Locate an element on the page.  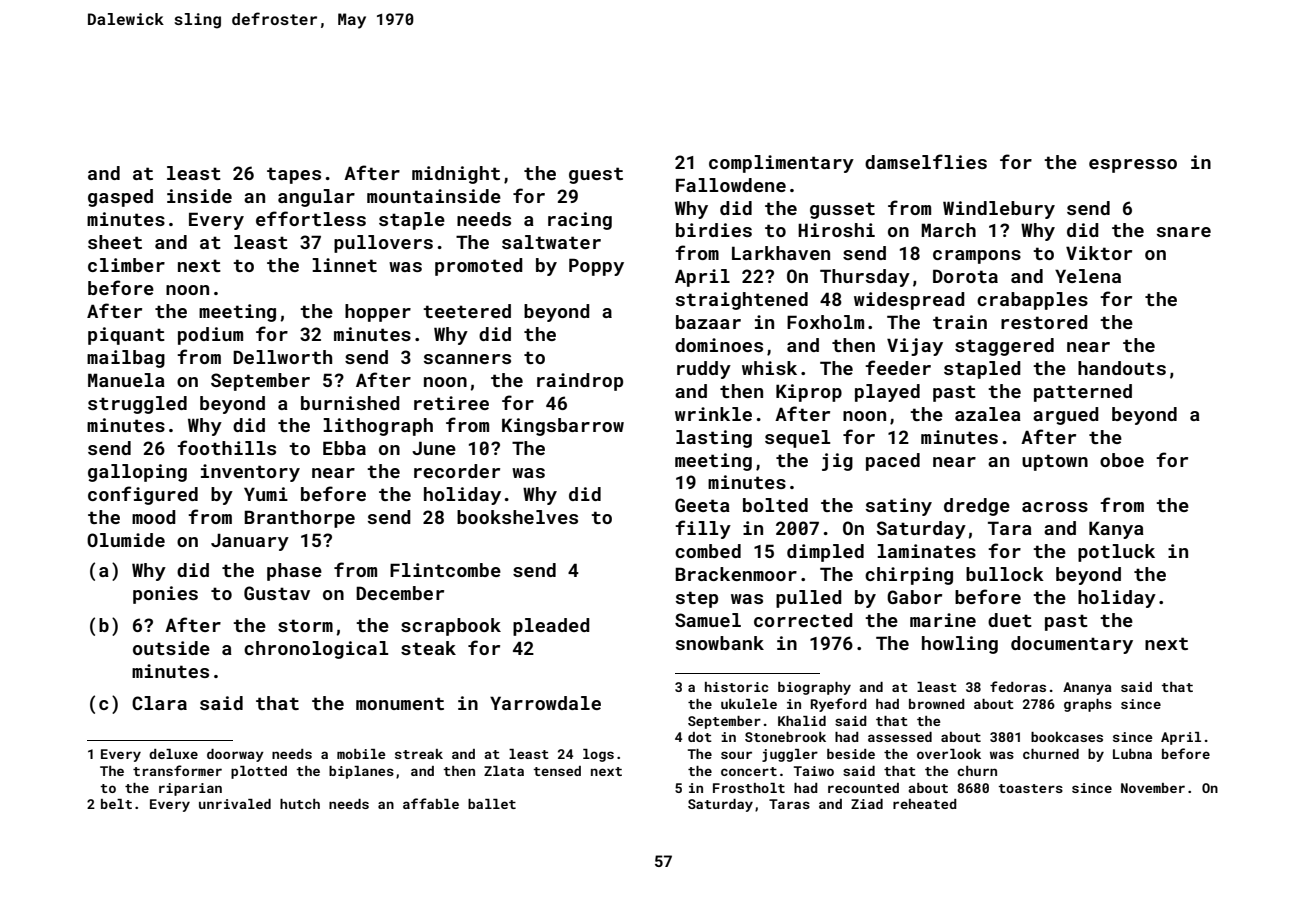
uptown is located at coordinates (1055, 462).
